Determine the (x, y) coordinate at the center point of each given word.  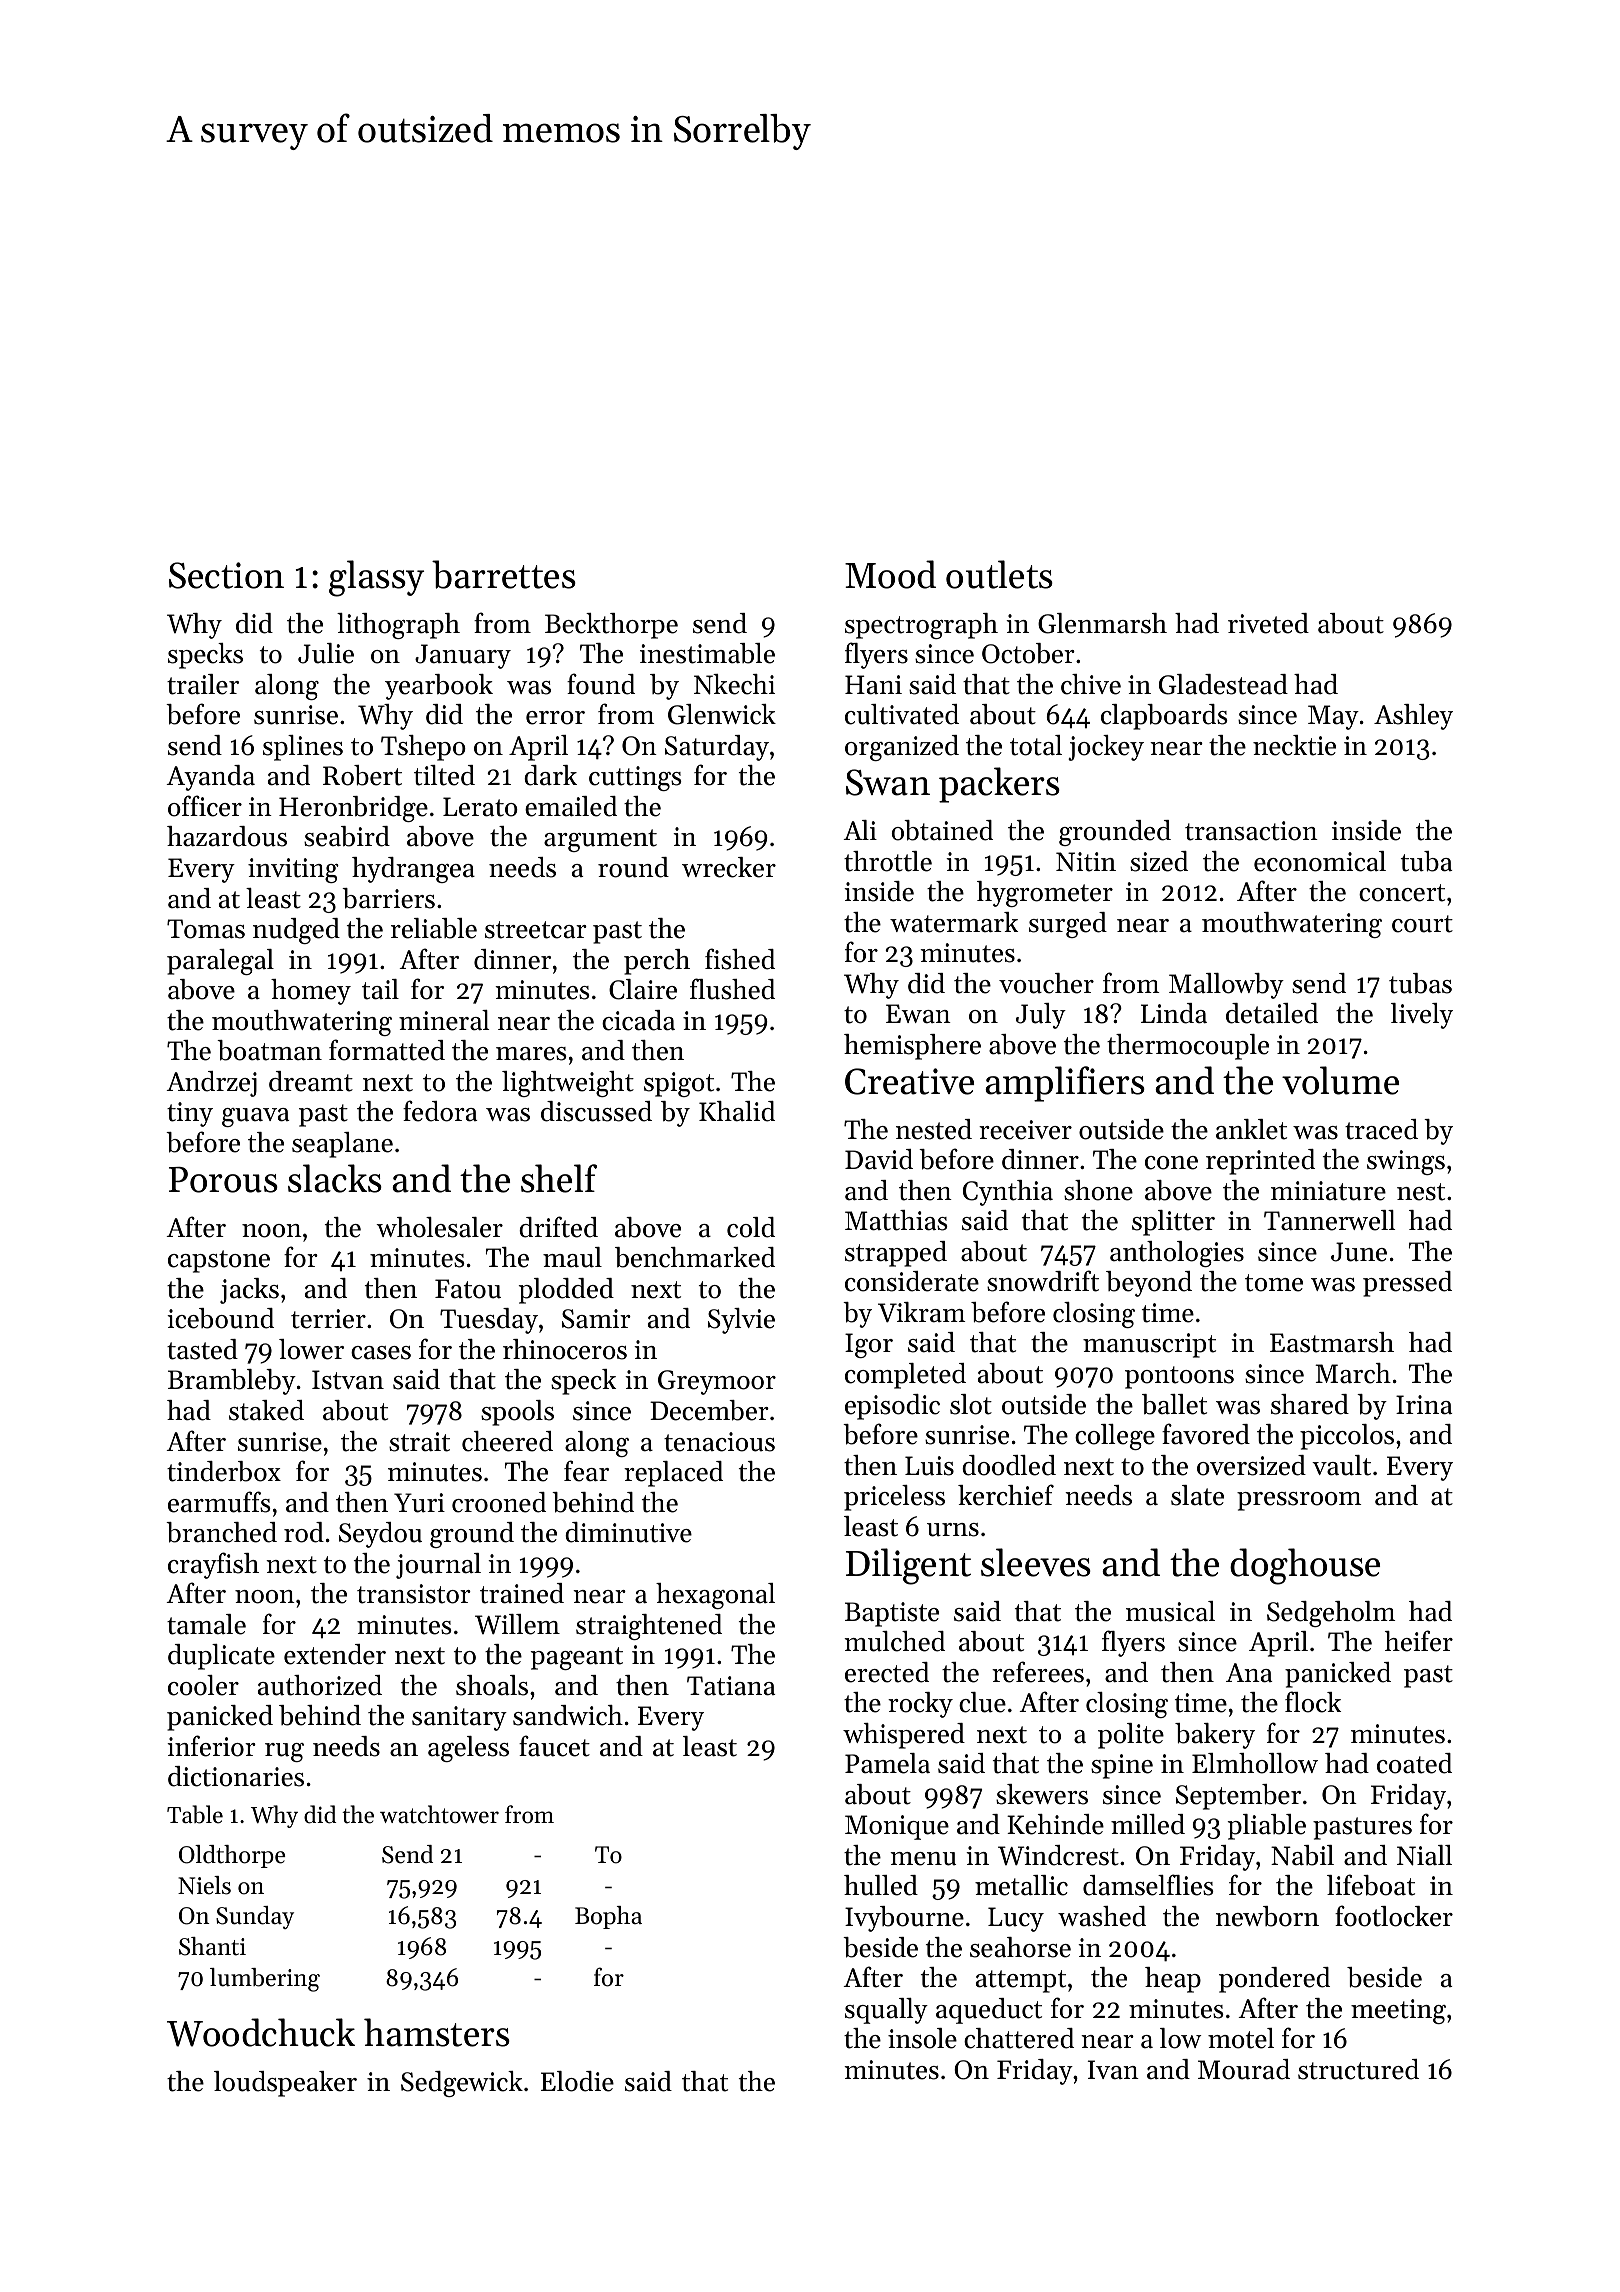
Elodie (577, 2081)
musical (1170, 1611)
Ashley (1413, 717)
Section (226, 575)
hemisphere (912, 1047)
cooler (203, 1685)
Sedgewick (462, 2084)
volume (1340, 1080)
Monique (897, 1827)
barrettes (504, 574)
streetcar (536, 930)
